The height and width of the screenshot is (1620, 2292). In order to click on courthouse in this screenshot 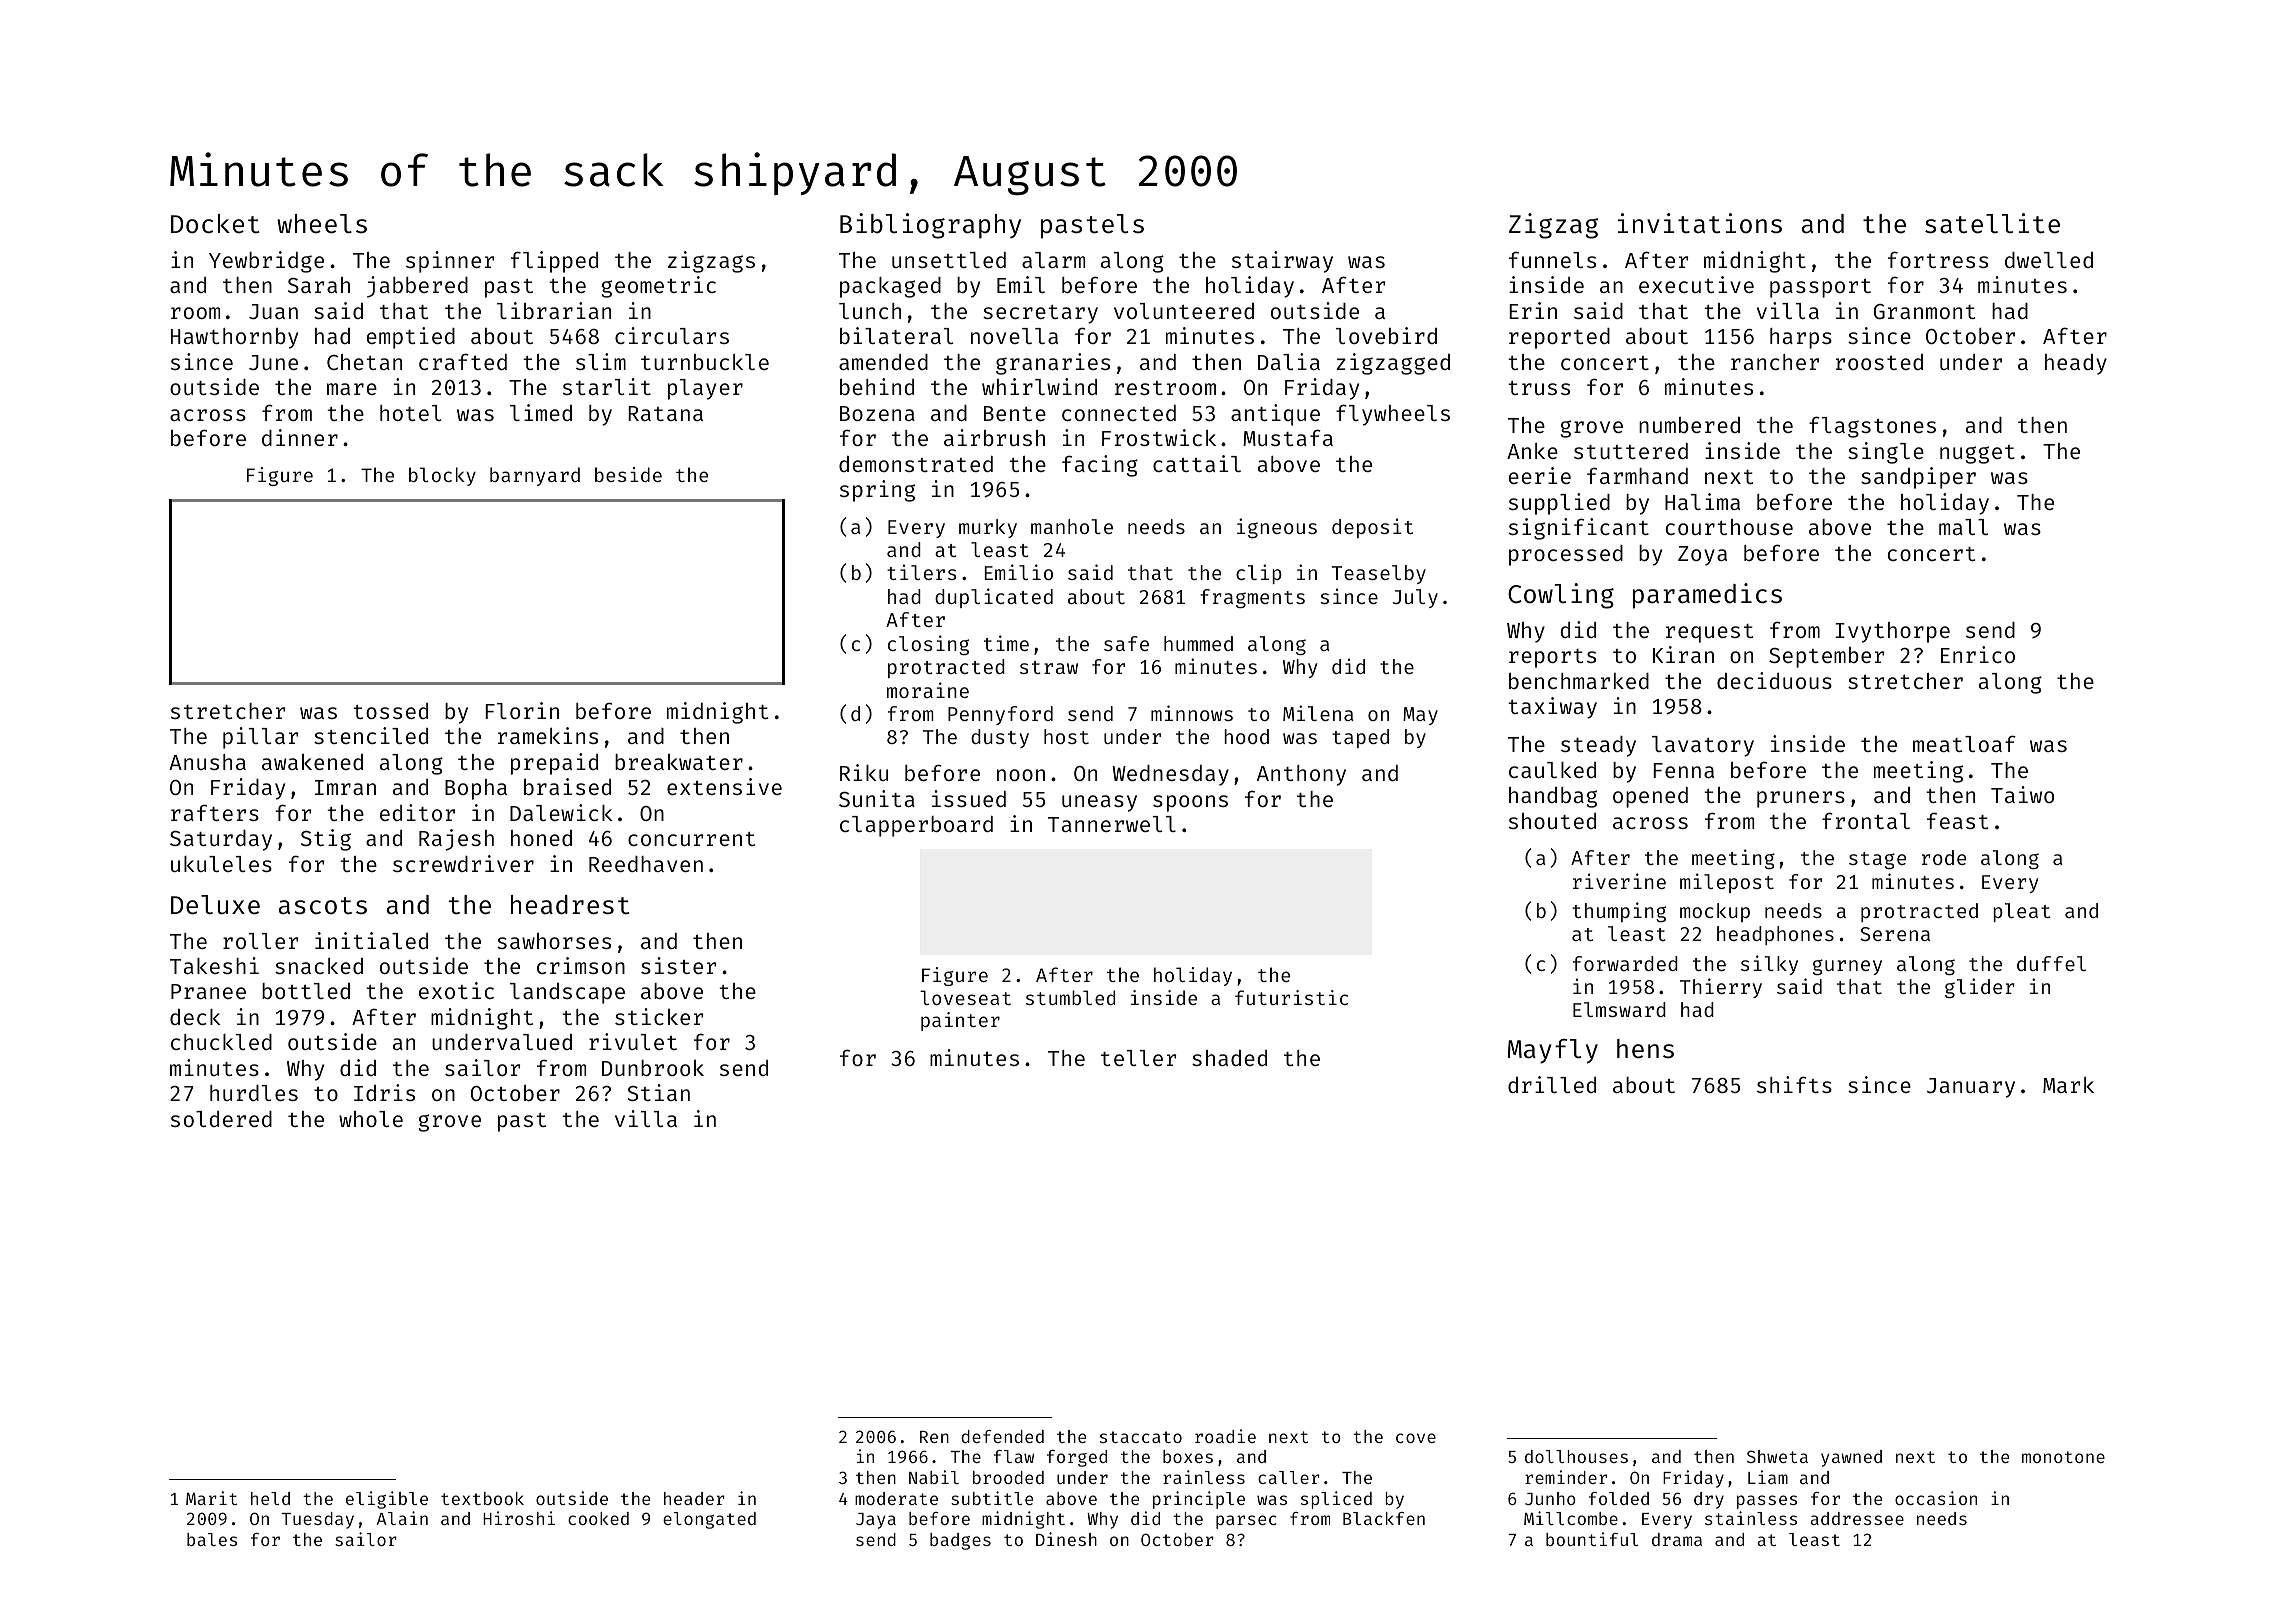, I will do `click(1729, 527)`.
